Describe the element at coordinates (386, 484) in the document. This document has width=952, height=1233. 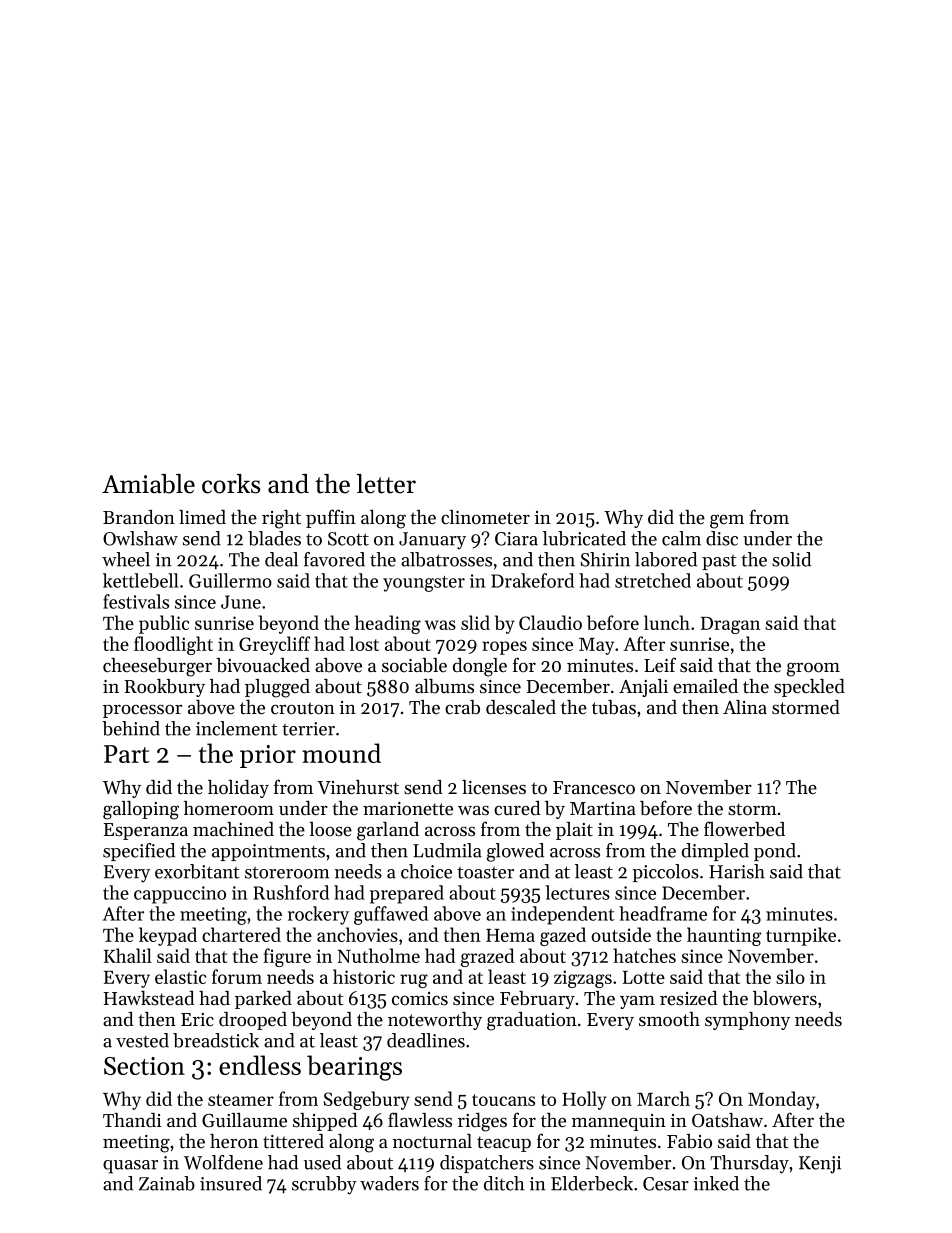
I see `letter` at that location.
